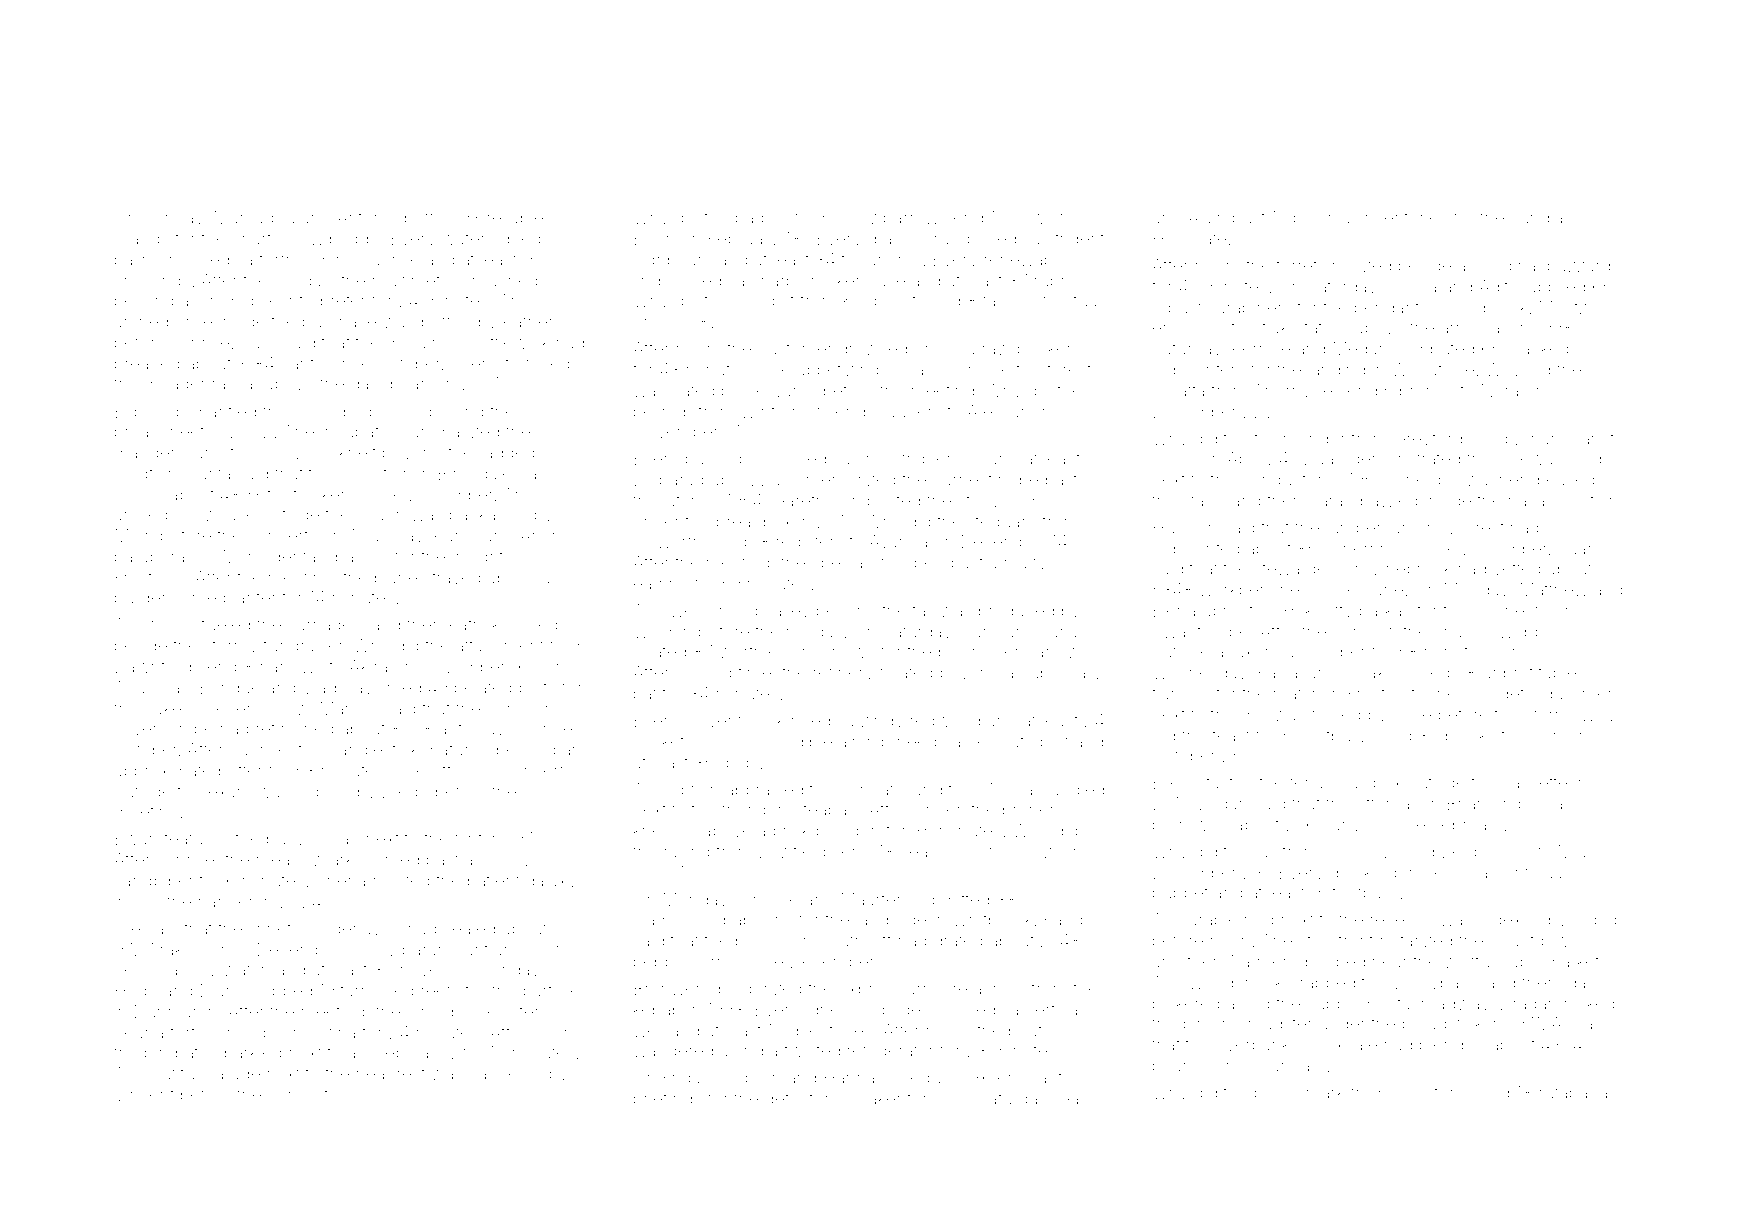 The height and width of the page is (1229, 1739). I want to click on Antonio, so click(367, 217).
